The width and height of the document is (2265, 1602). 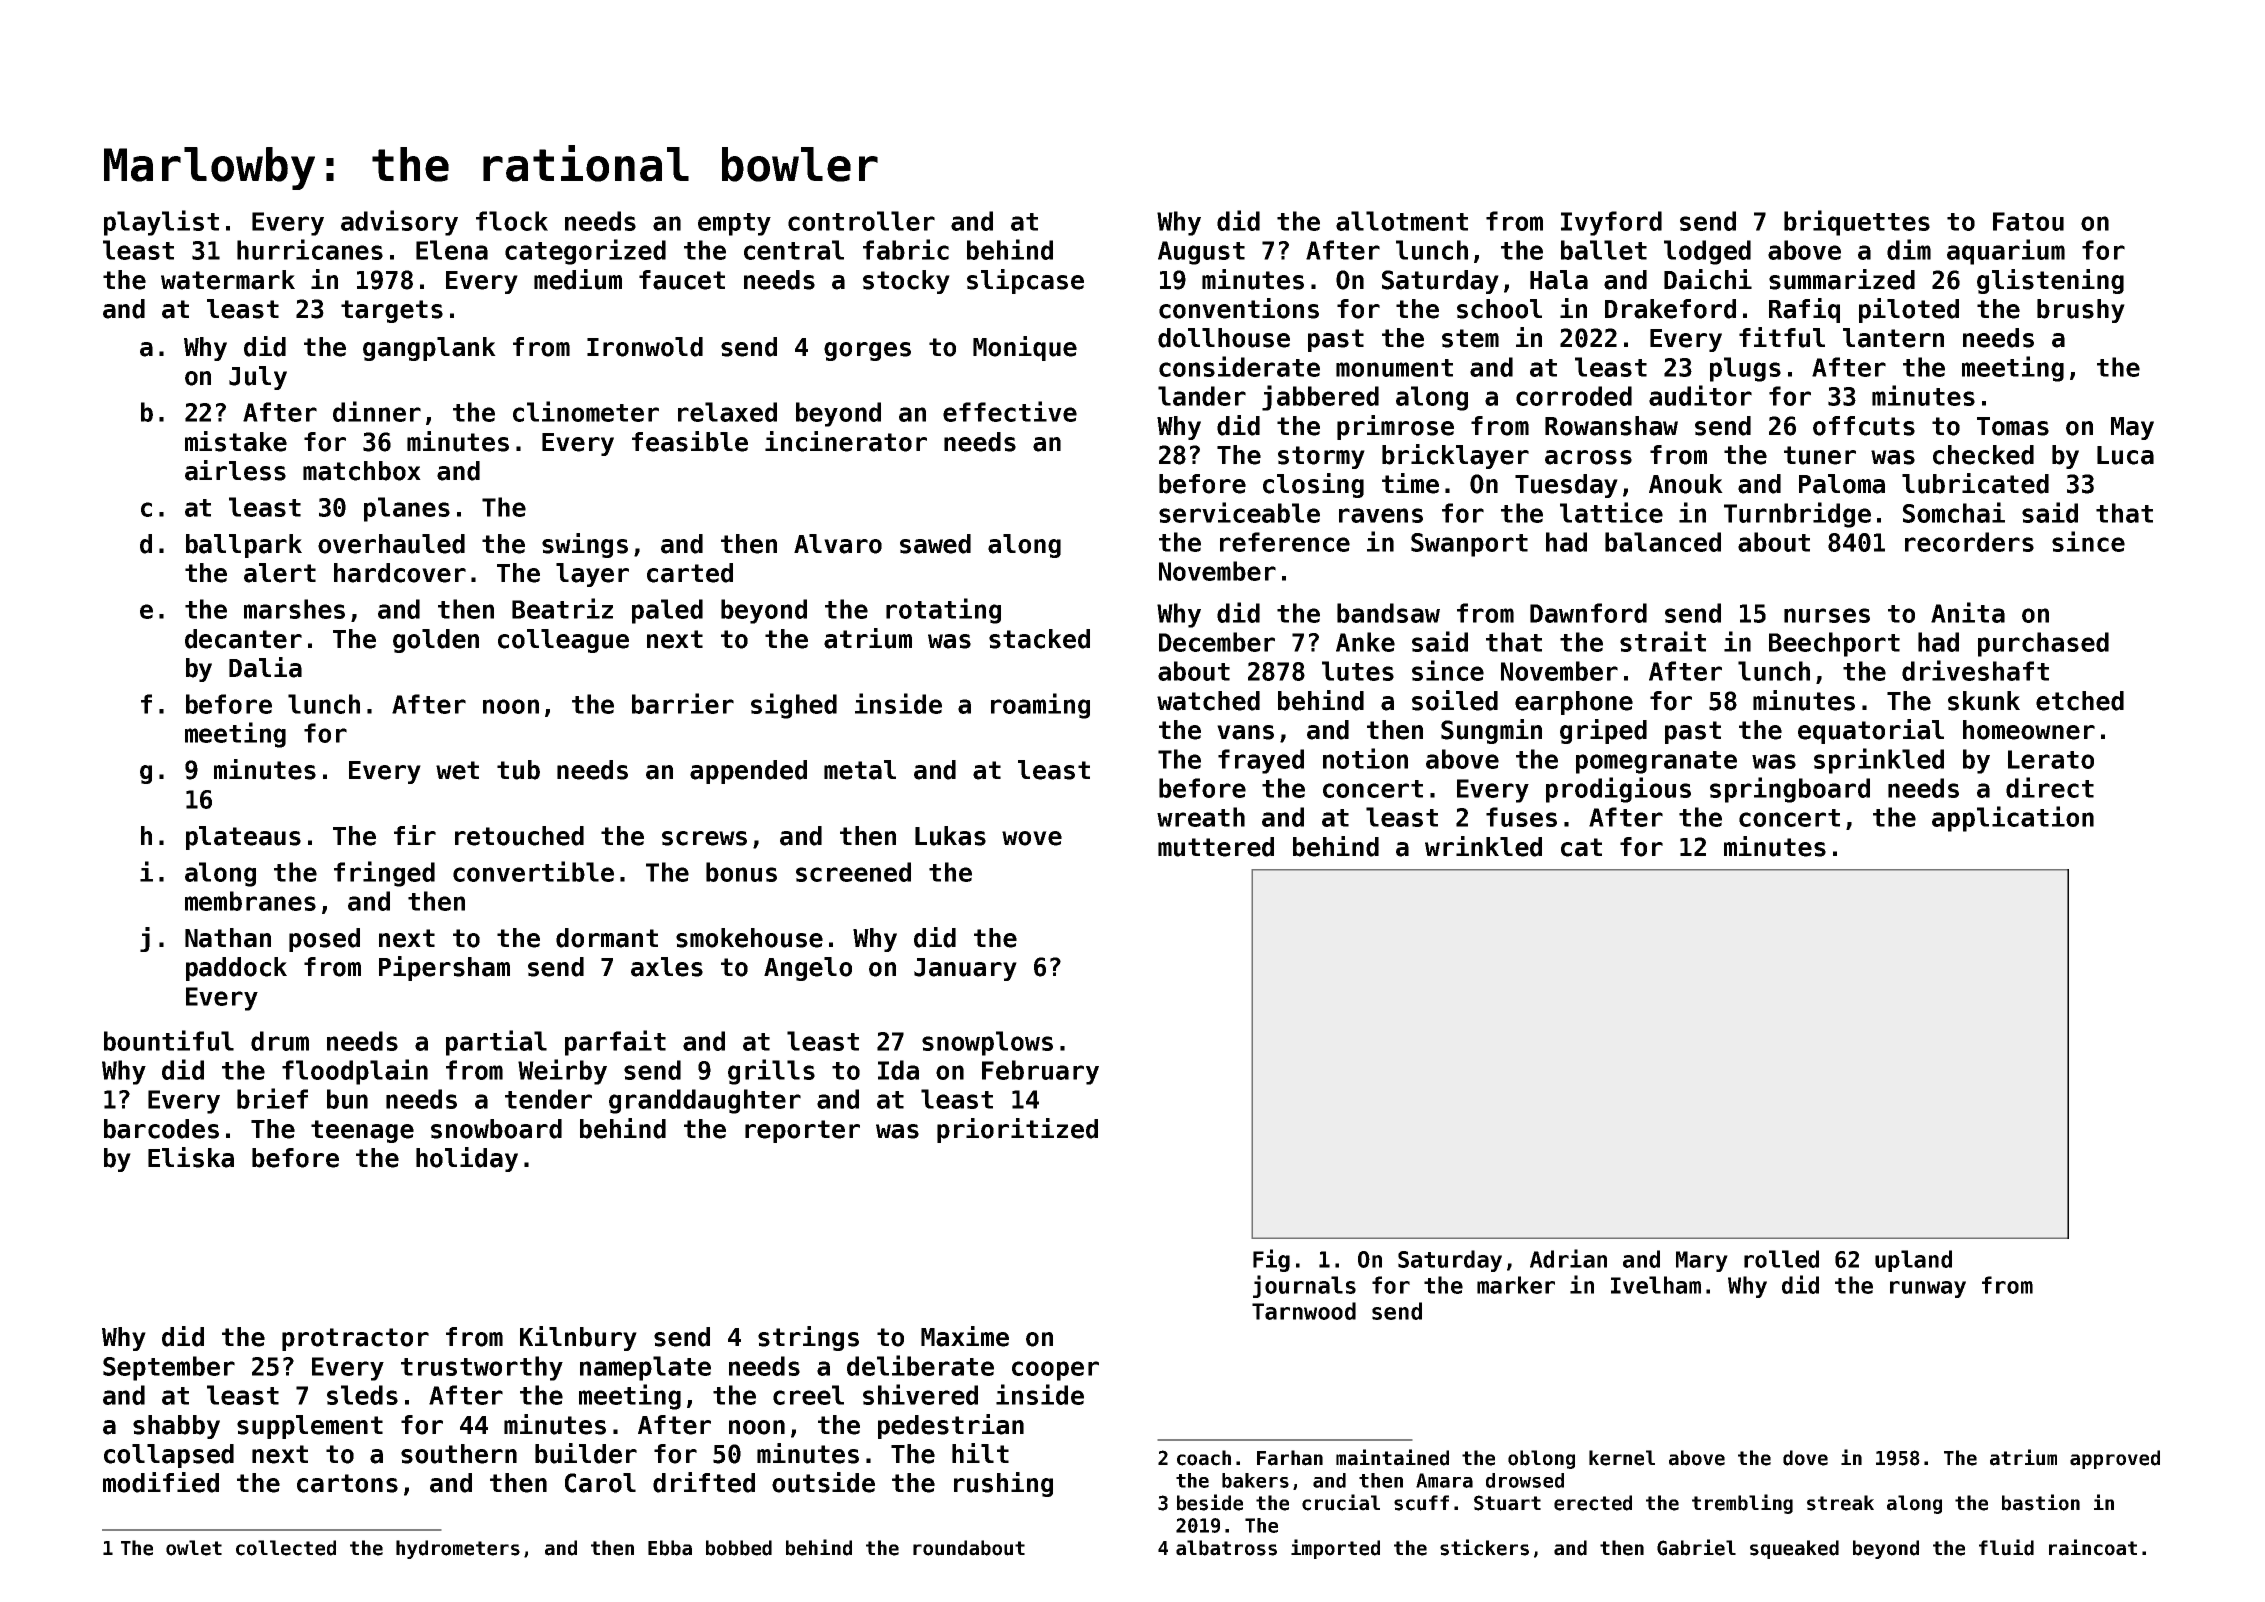 What do you see at coordinates (1686, 484) in the document?
I see `Anouk` at bounding box center [1686, 484].
